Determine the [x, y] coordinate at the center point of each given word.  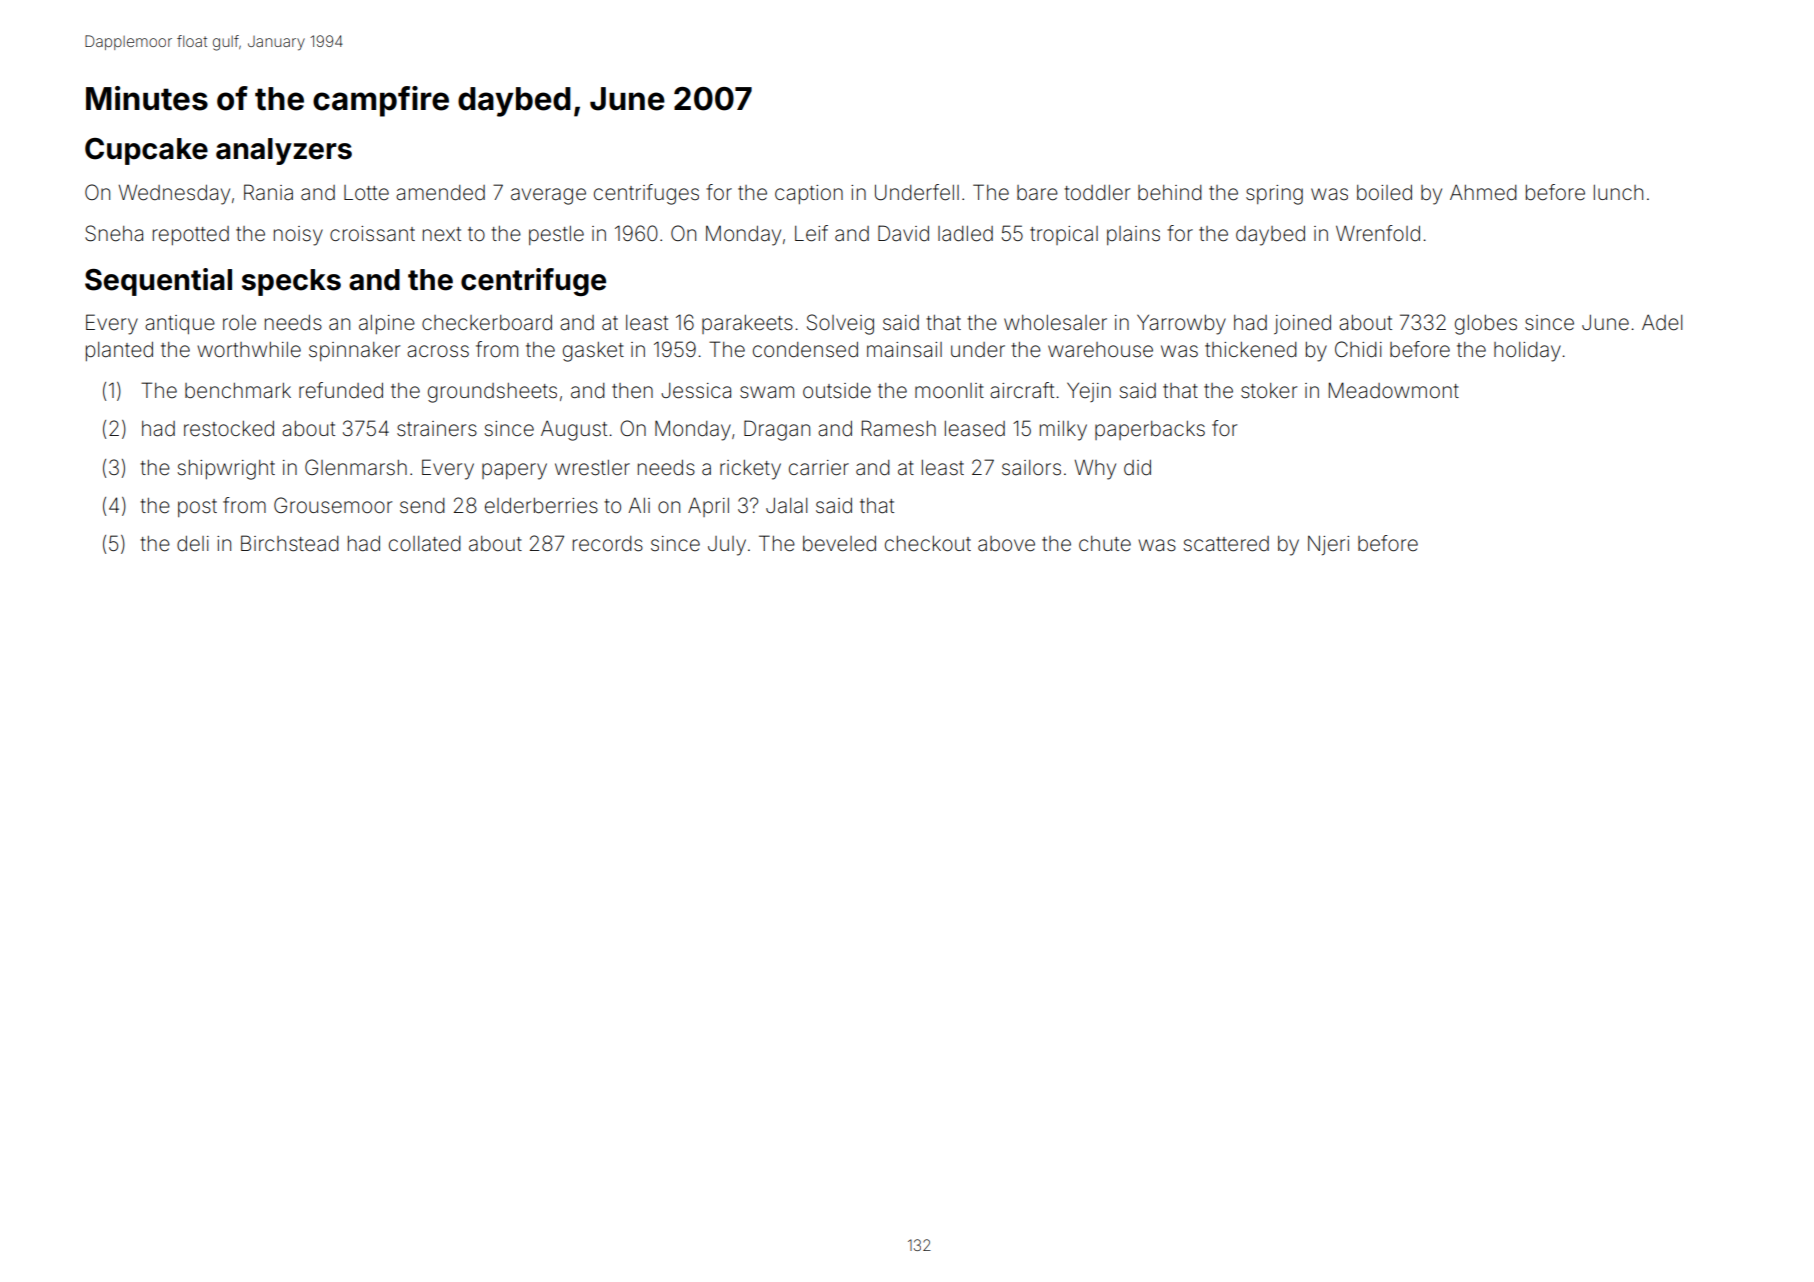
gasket [593, 352]
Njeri [1328, 545]
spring [1274, 195]
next [442, 234]
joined [1302, 324]
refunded [341, 390]
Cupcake [146, 151]
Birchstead [290, 543]
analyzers [284, 151]
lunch [1618, 192]
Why [1095, 470]
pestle [556, 235]
